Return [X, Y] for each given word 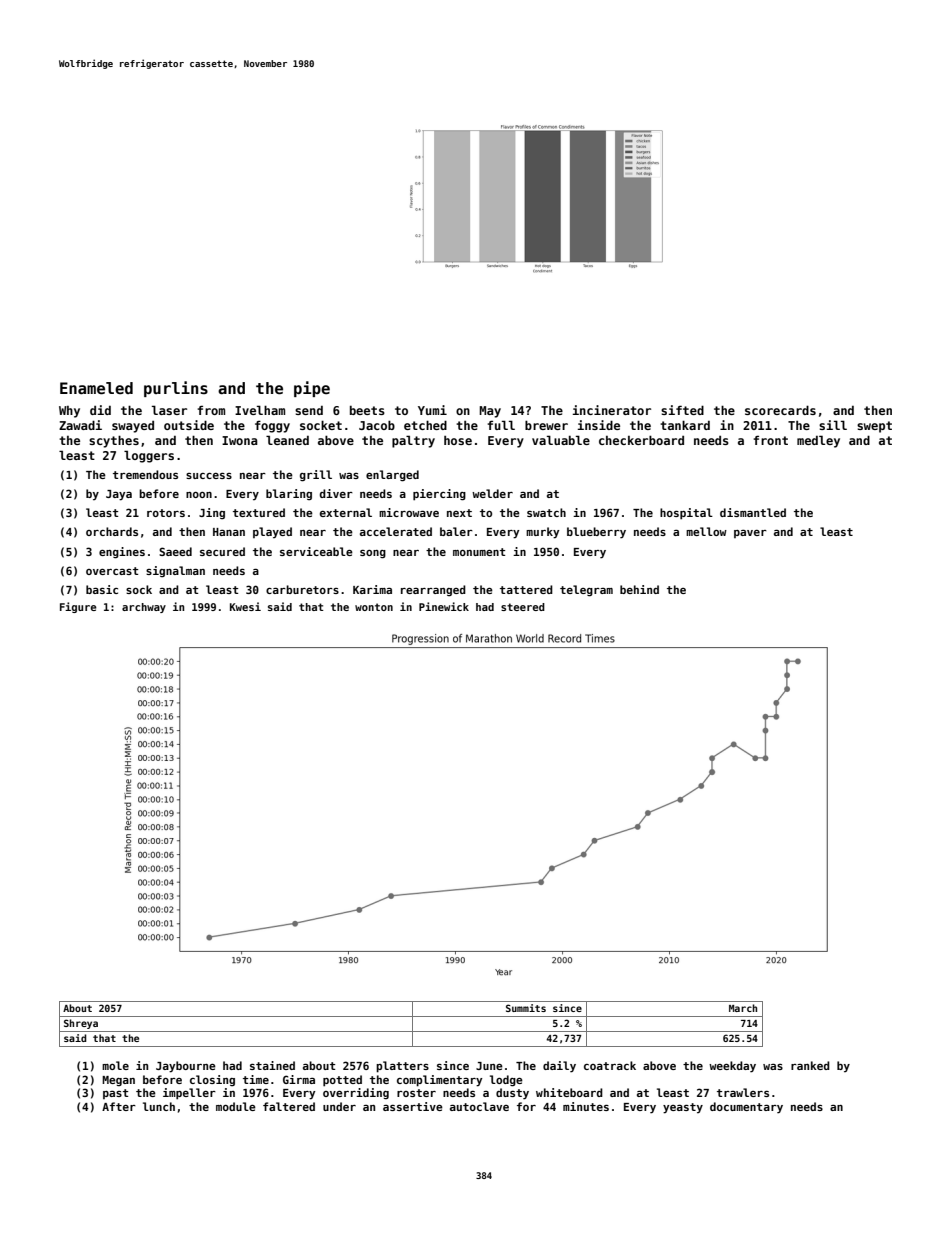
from [211, 410]
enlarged [392, 476]
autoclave [479, 1106]
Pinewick [444, 606]
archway [144, 608]
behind [639, 589]
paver [750, 533]
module [236, 1106]
